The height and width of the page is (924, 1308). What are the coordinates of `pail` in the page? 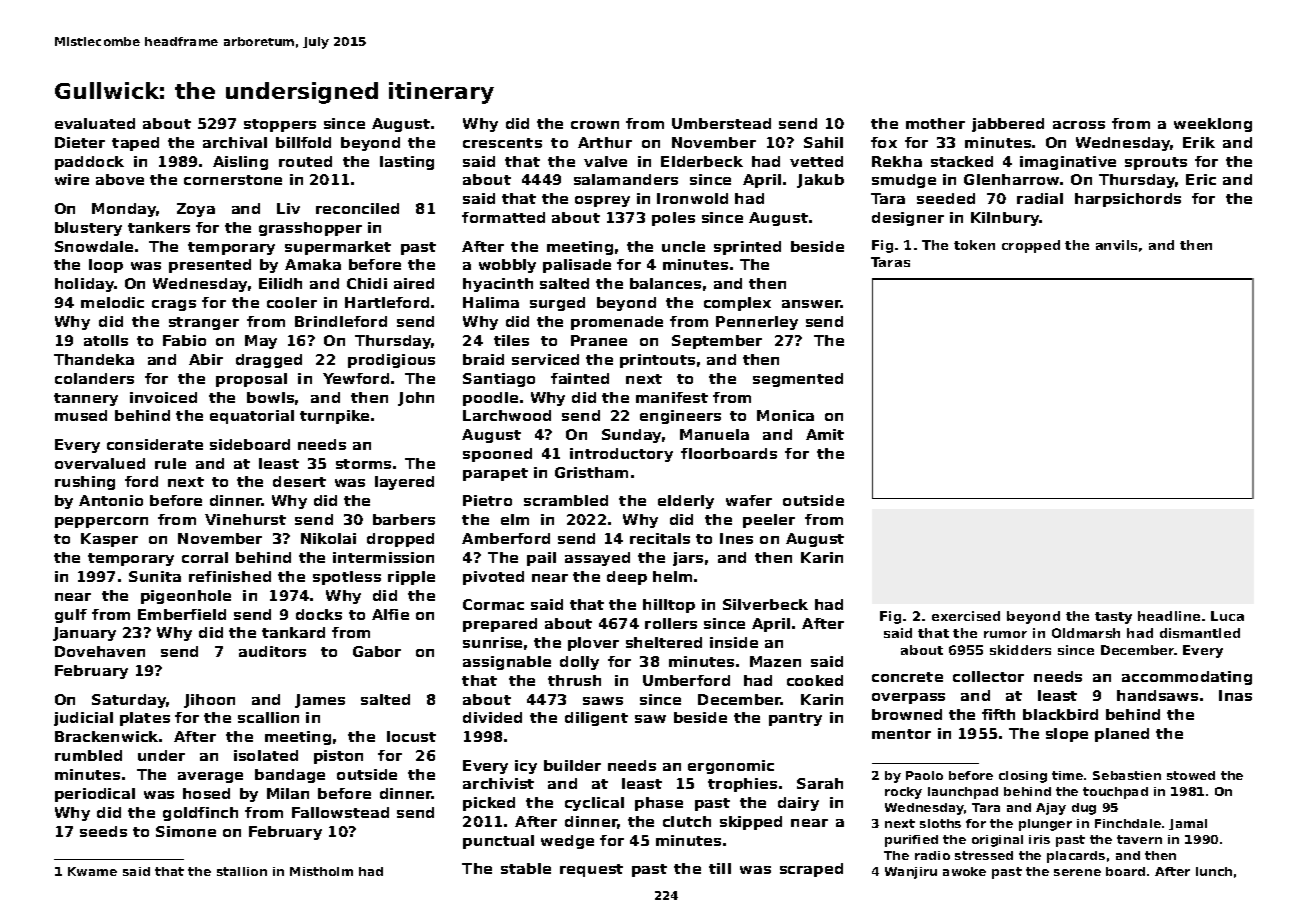 It's located at (541, 559).
